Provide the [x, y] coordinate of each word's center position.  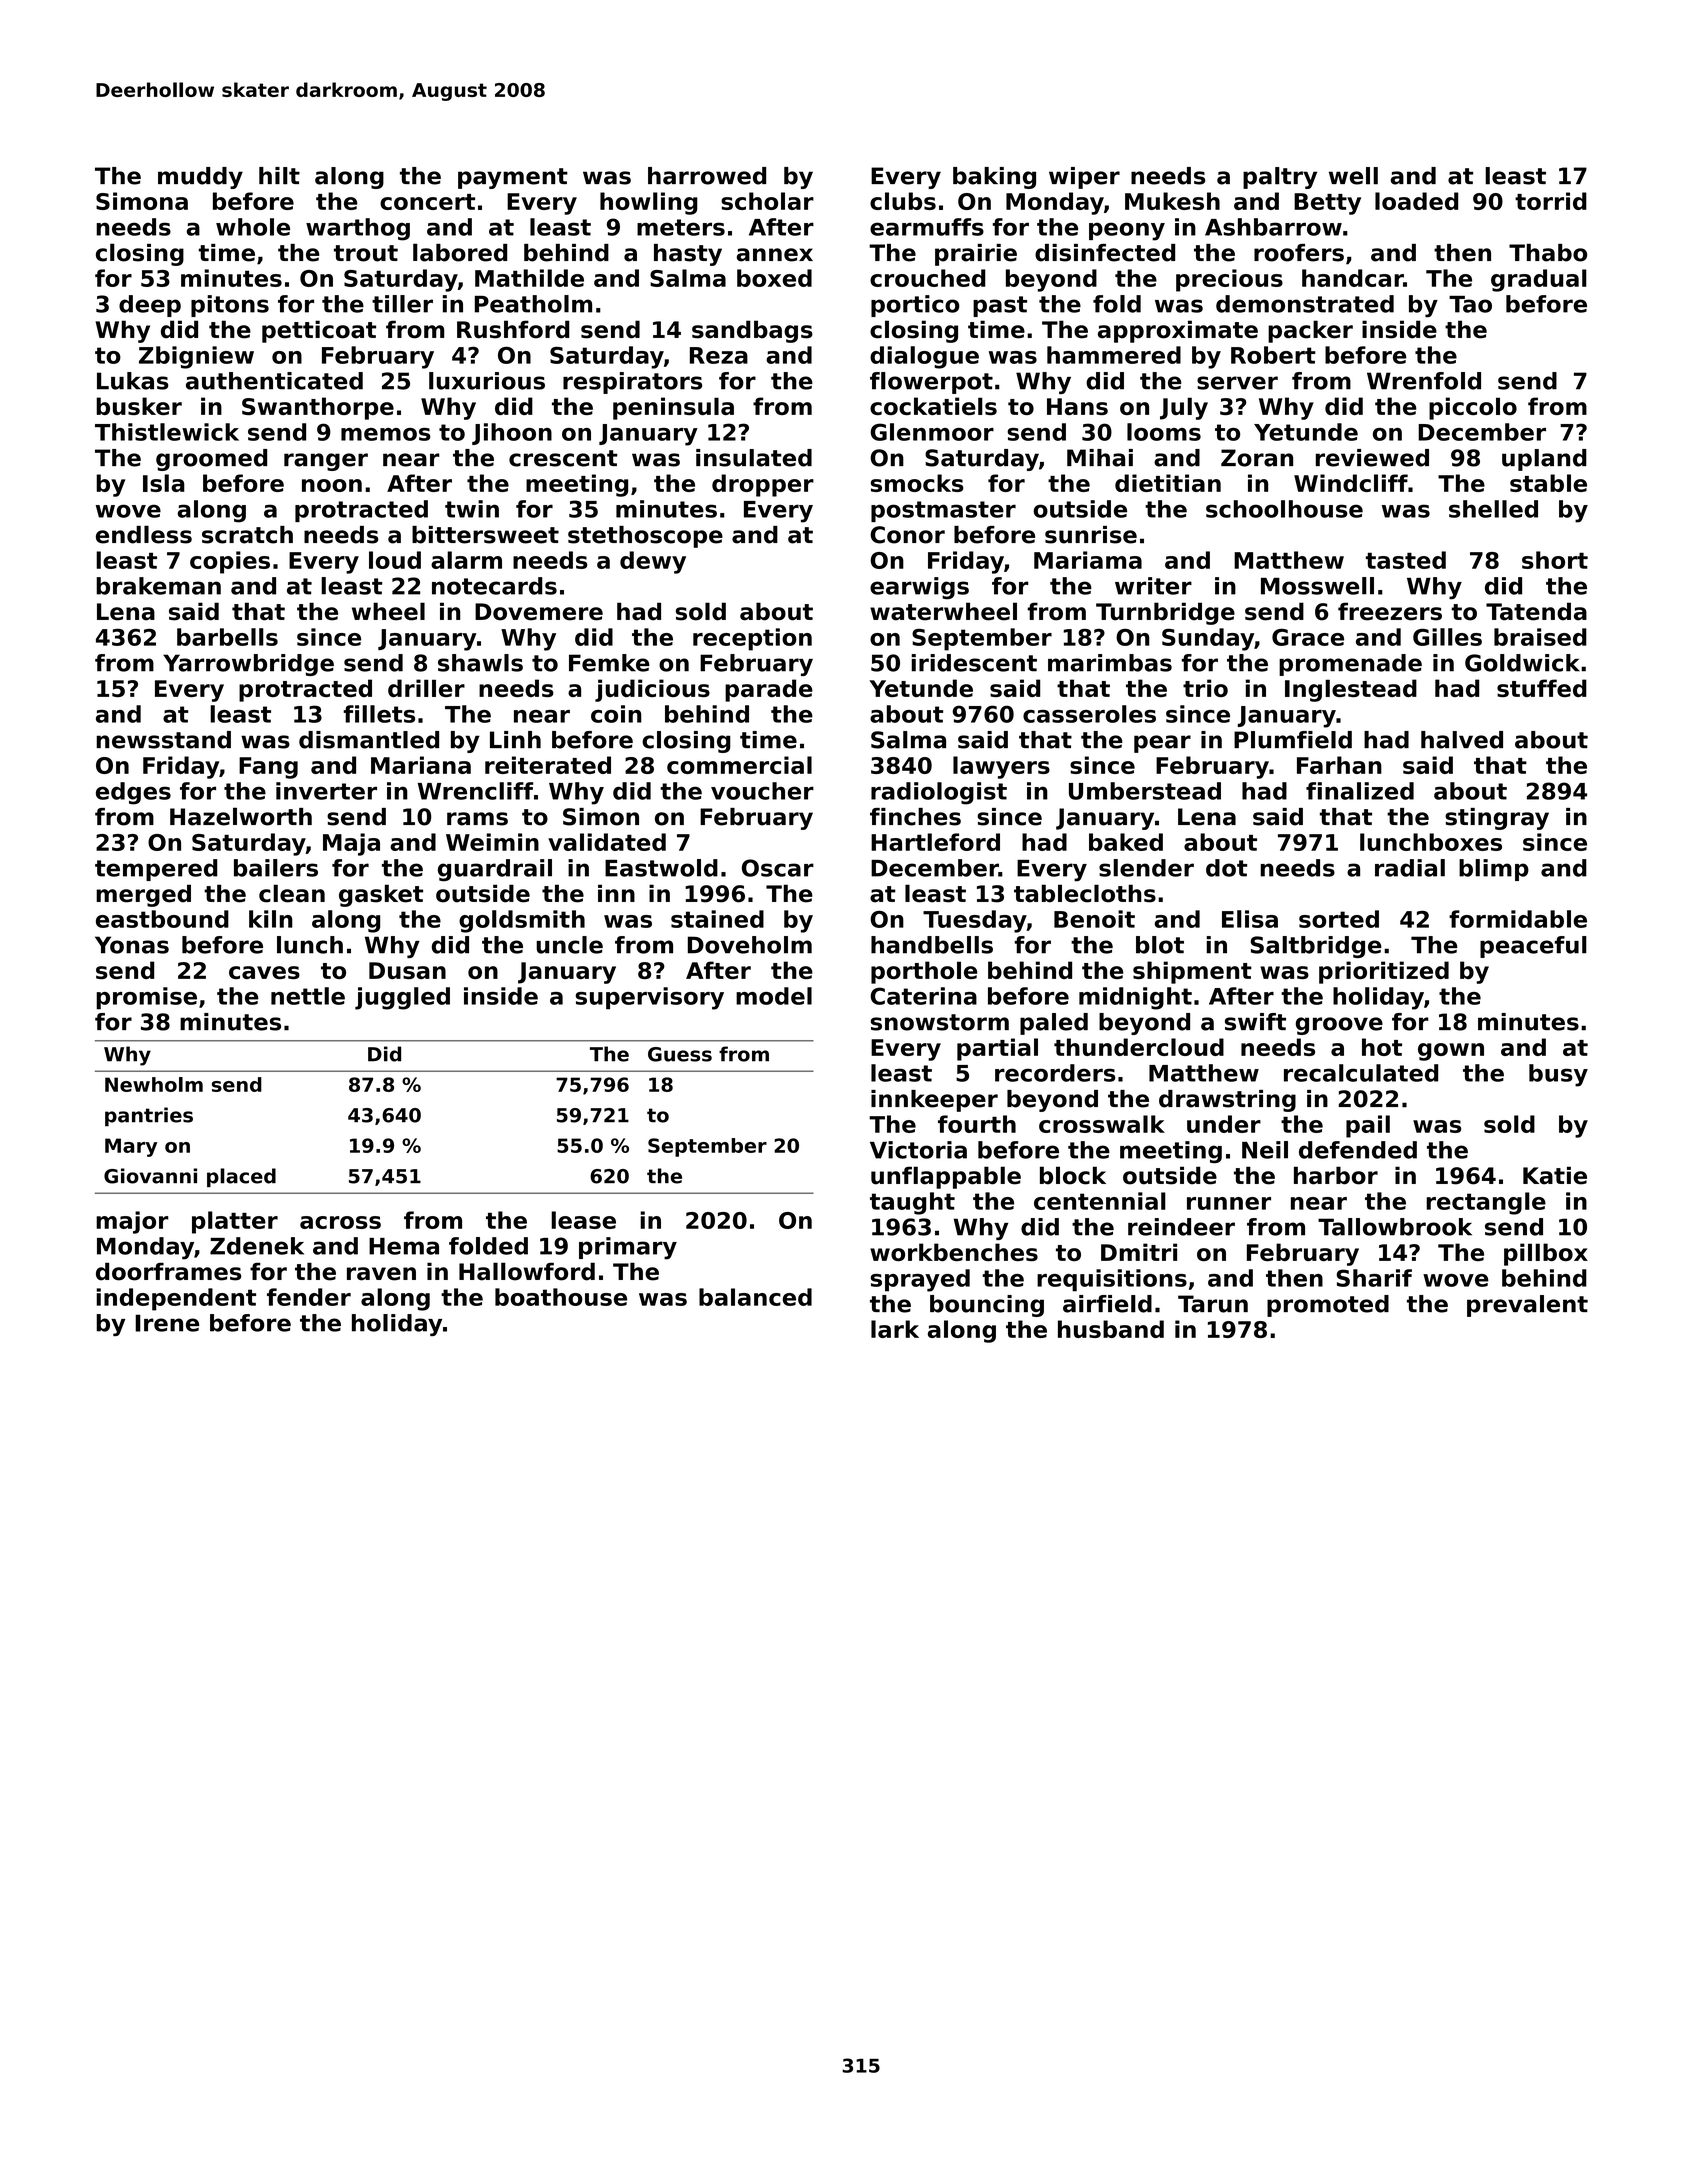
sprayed [920, 1280]
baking [994, 178]
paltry [1280, 178]
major [132, 1222]
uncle [569, 945]
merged [143, 895]
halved [1462, 740]
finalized [1360, 791]
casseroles [1089, 714]
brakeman [158, 586]
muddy [200, 178]
